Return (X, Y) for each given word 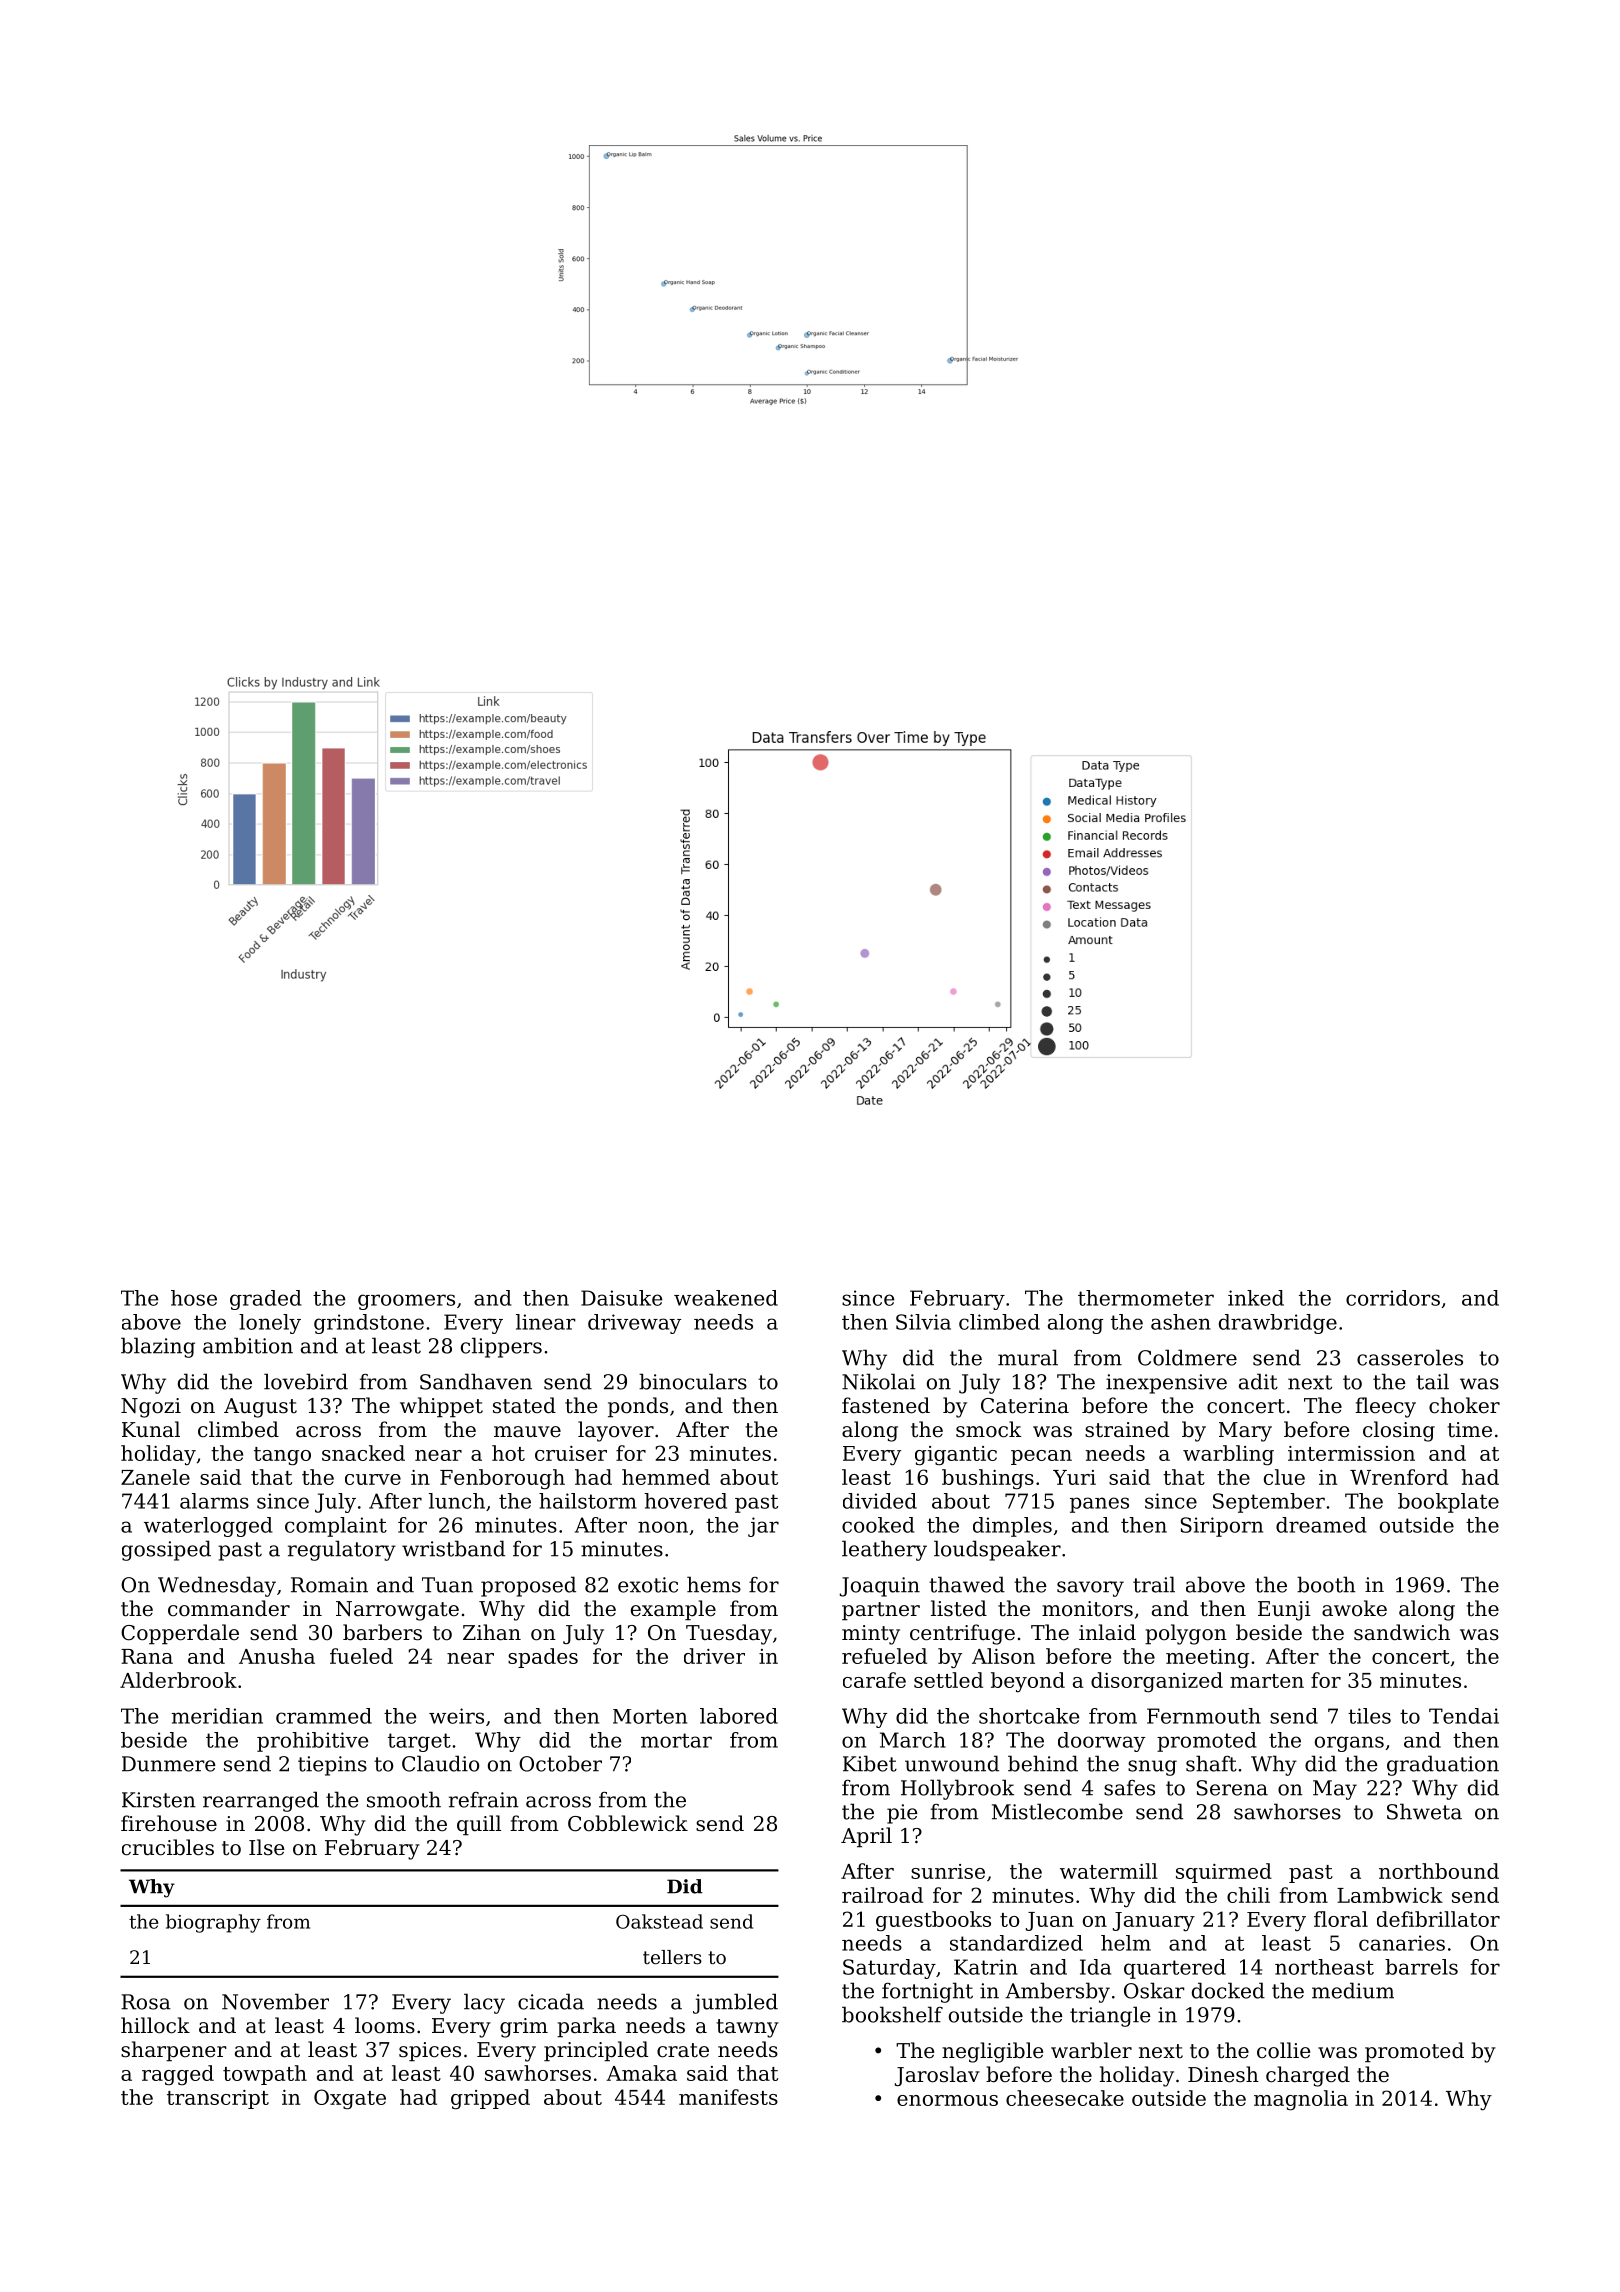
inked (1256, 1298)
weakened (726, 1298)
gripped (490, 2099)
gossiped (166, 1550)
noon (663, 1527)
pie (902, 1814)
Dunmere (169, 1764)
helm (1126, 1943)
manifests (728, 2097)
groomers (406, 1302)
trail (1154, 1584)
